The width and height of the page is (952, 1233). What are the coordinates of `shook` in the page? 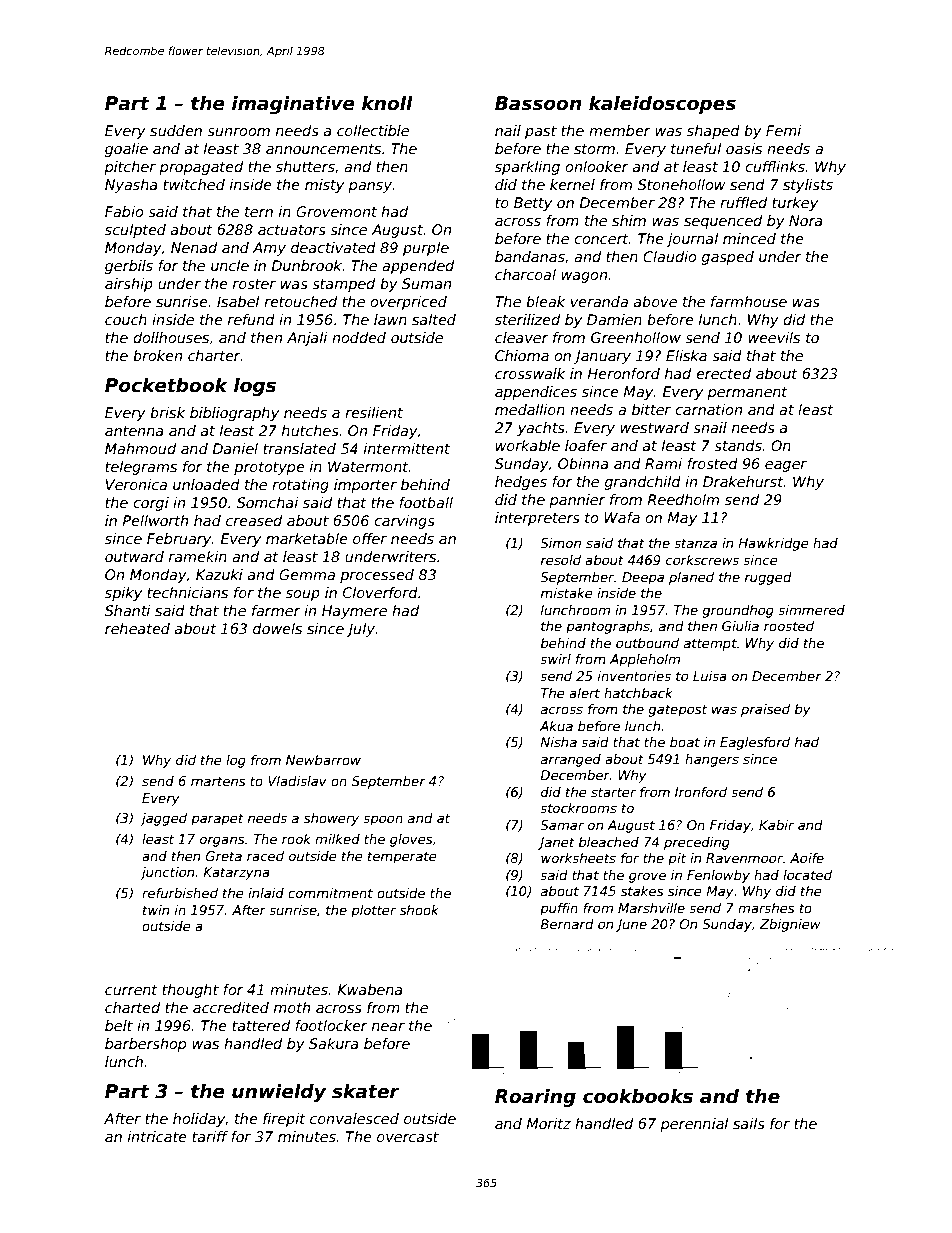 It's located at (419, 910).
